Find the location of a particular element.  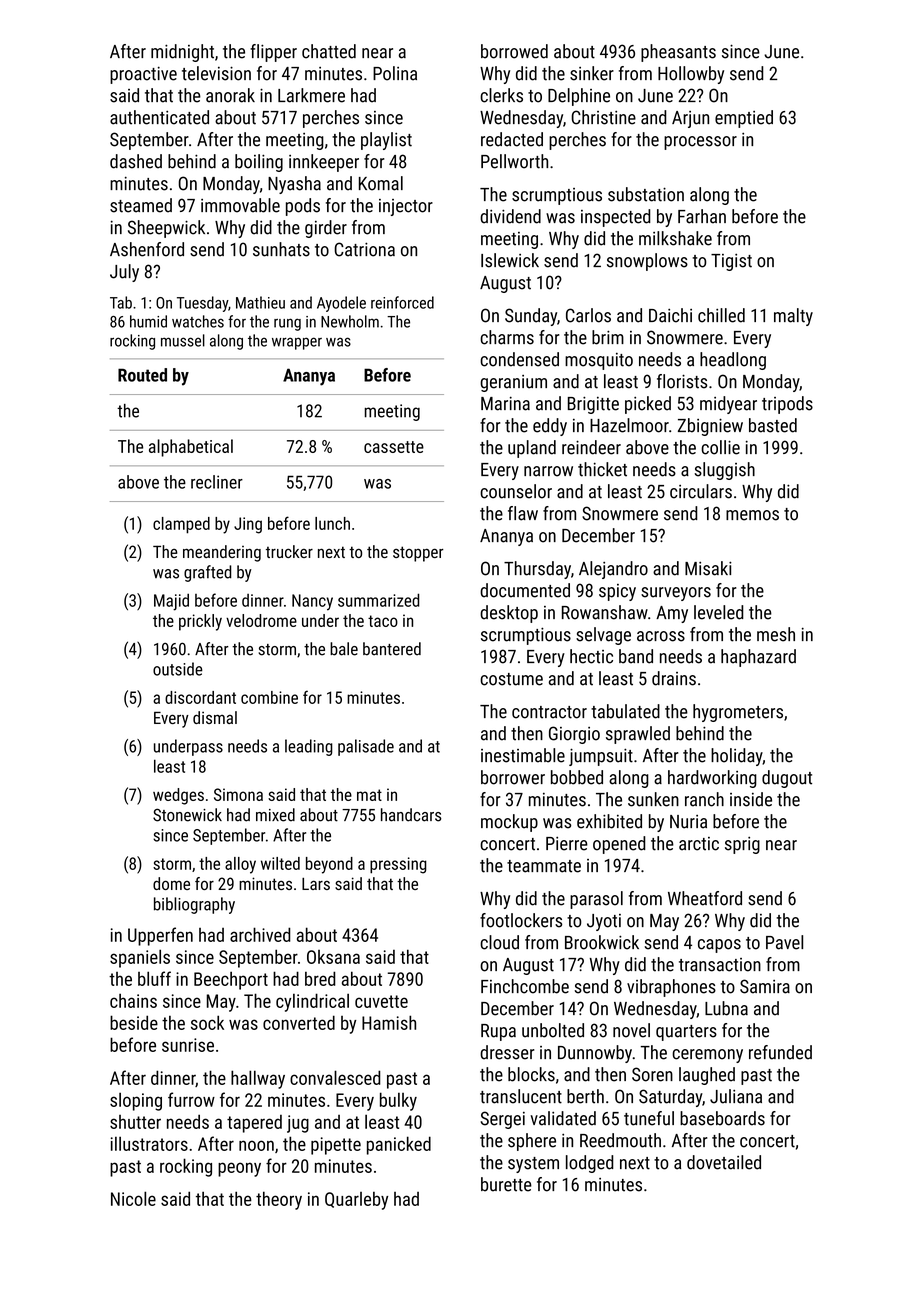

Soren is located at coordinates (652, 1074).
